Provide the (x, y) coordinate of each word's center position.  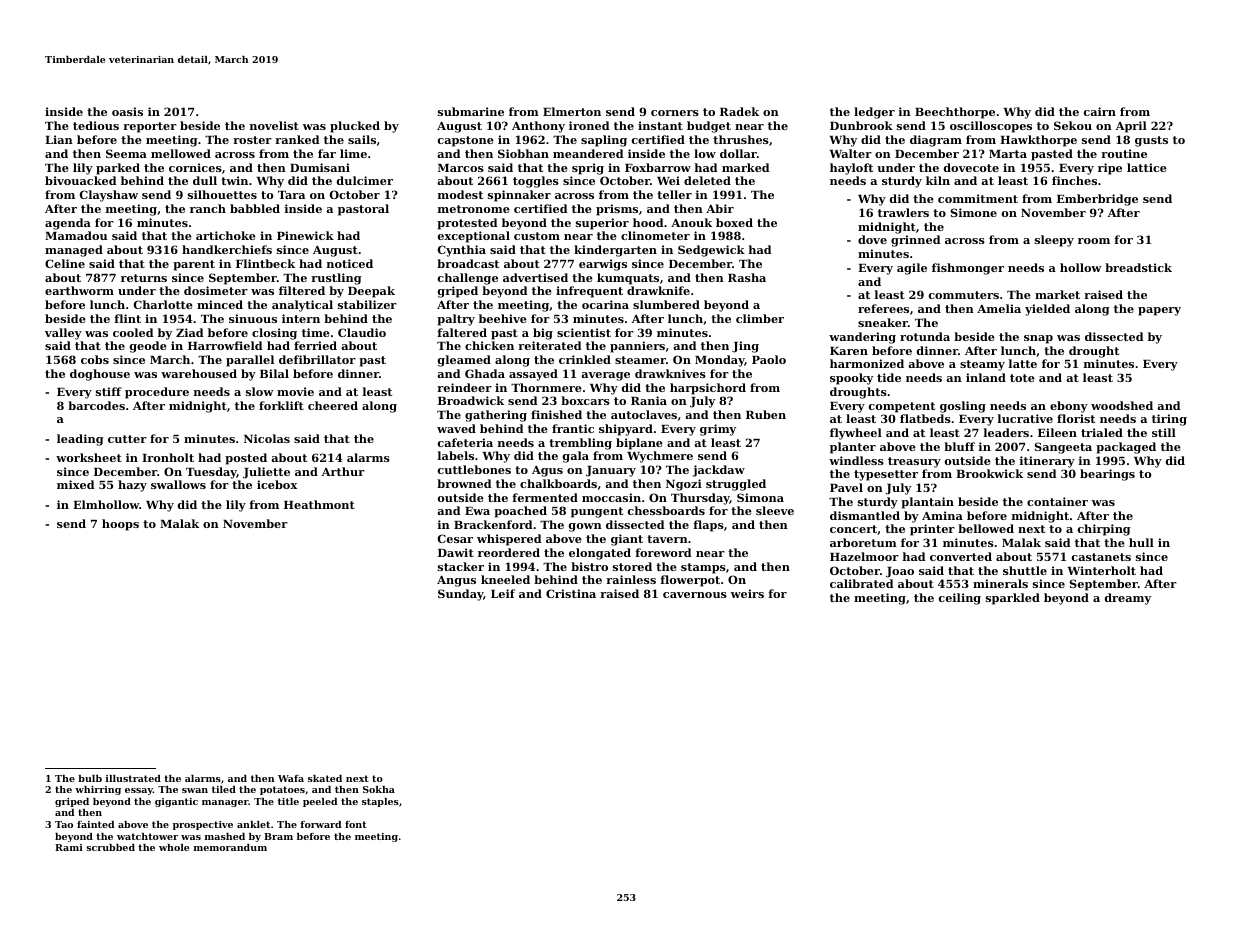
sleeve (775, 510)
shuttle (1025, 570)
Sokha (379, 789)
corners (675, 113)
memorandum (230, 847)
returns (144, 278)
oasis (127, 111)
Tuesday (211, 473)
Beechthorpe (955, 113)
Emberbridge (1097, 200)
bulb (90, 778)
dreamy (1128, 599)
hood (648, 222)
